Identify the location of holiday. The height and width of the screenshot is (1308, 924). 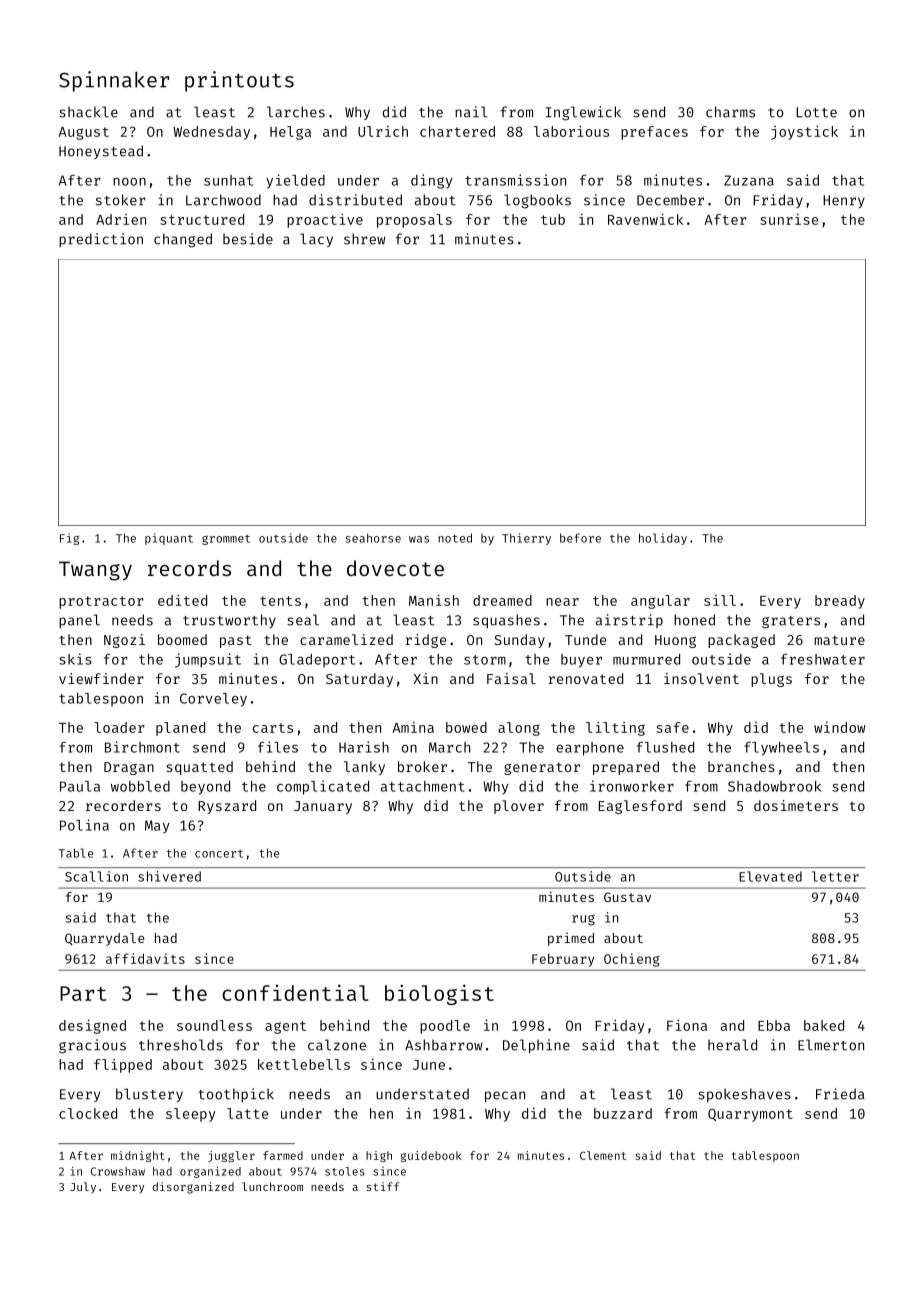
(663, 539).
